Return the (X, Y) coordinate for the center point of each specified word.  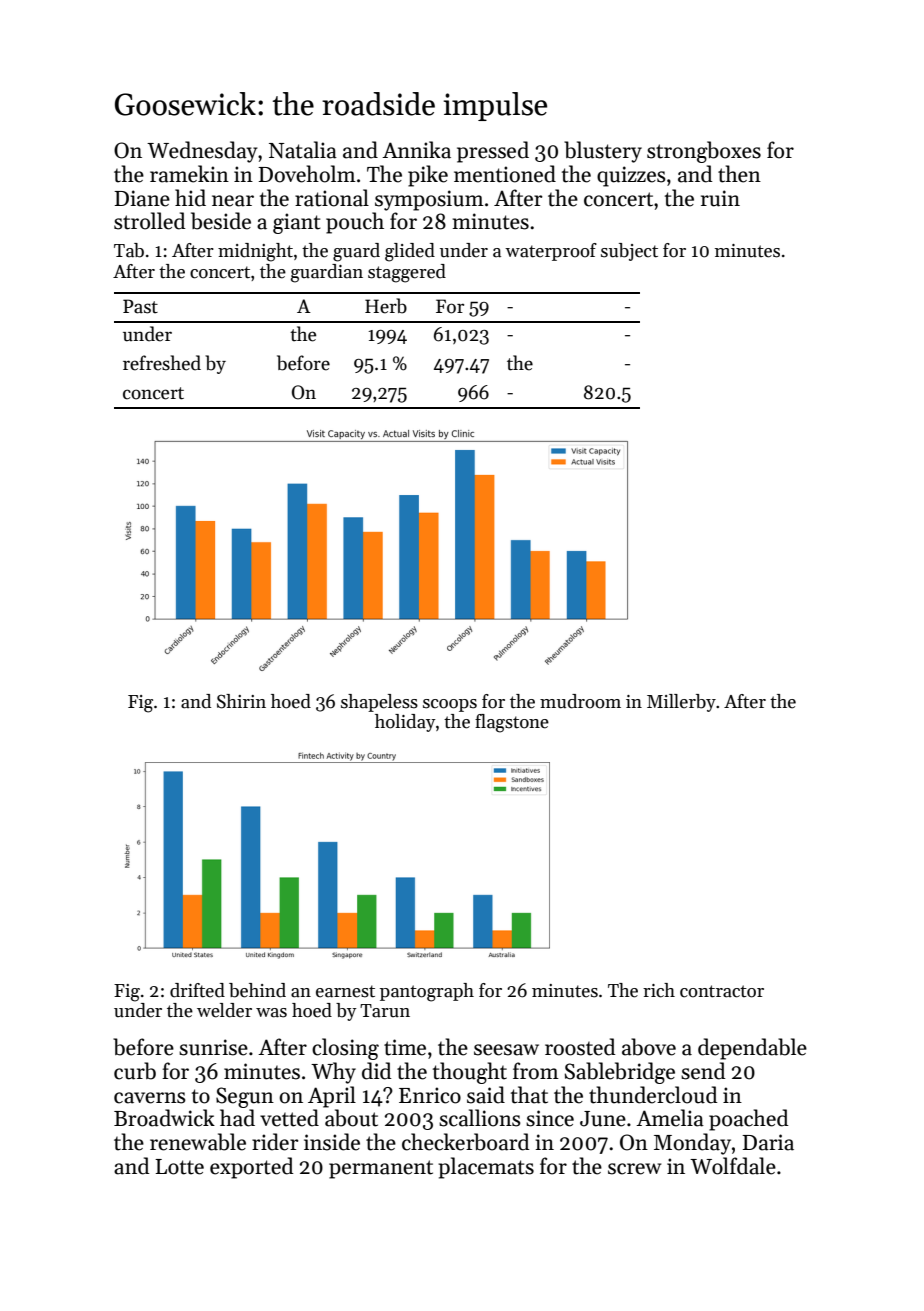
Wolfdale (733, 1166)
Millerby (681, 703)
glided (410, 252)
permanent (381, 1169)
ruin (720, 198)
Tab (129, 250)
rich (659, 990)
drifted (197, 990)
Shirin (241, 701)
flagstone (512, 723)
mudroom (580, 701)
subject (629, 252)
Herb (386, 306)
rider (275, 1142)
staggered (407, 273)
